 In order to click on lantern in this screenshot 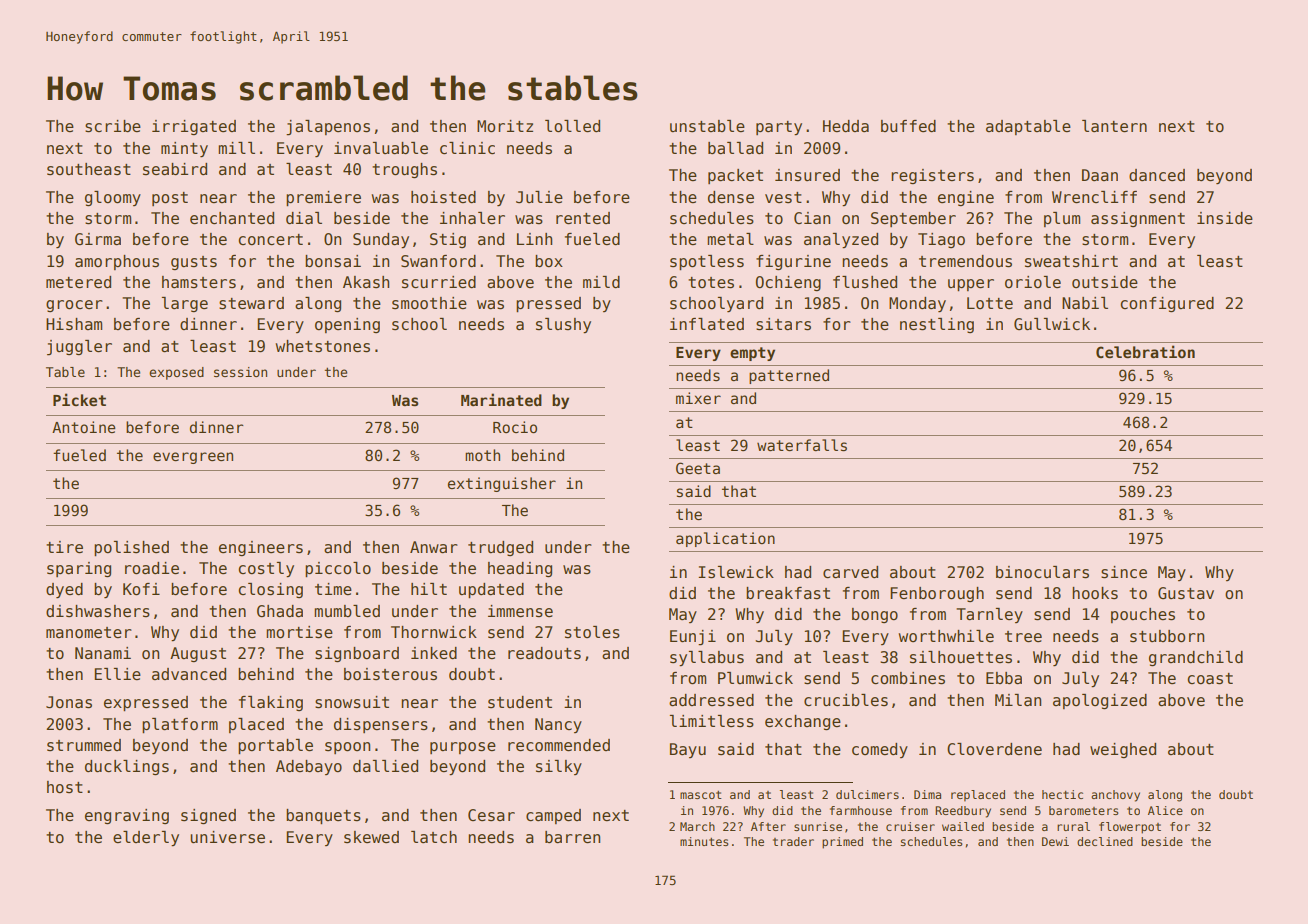, I will do `click(1114, 126)`.
